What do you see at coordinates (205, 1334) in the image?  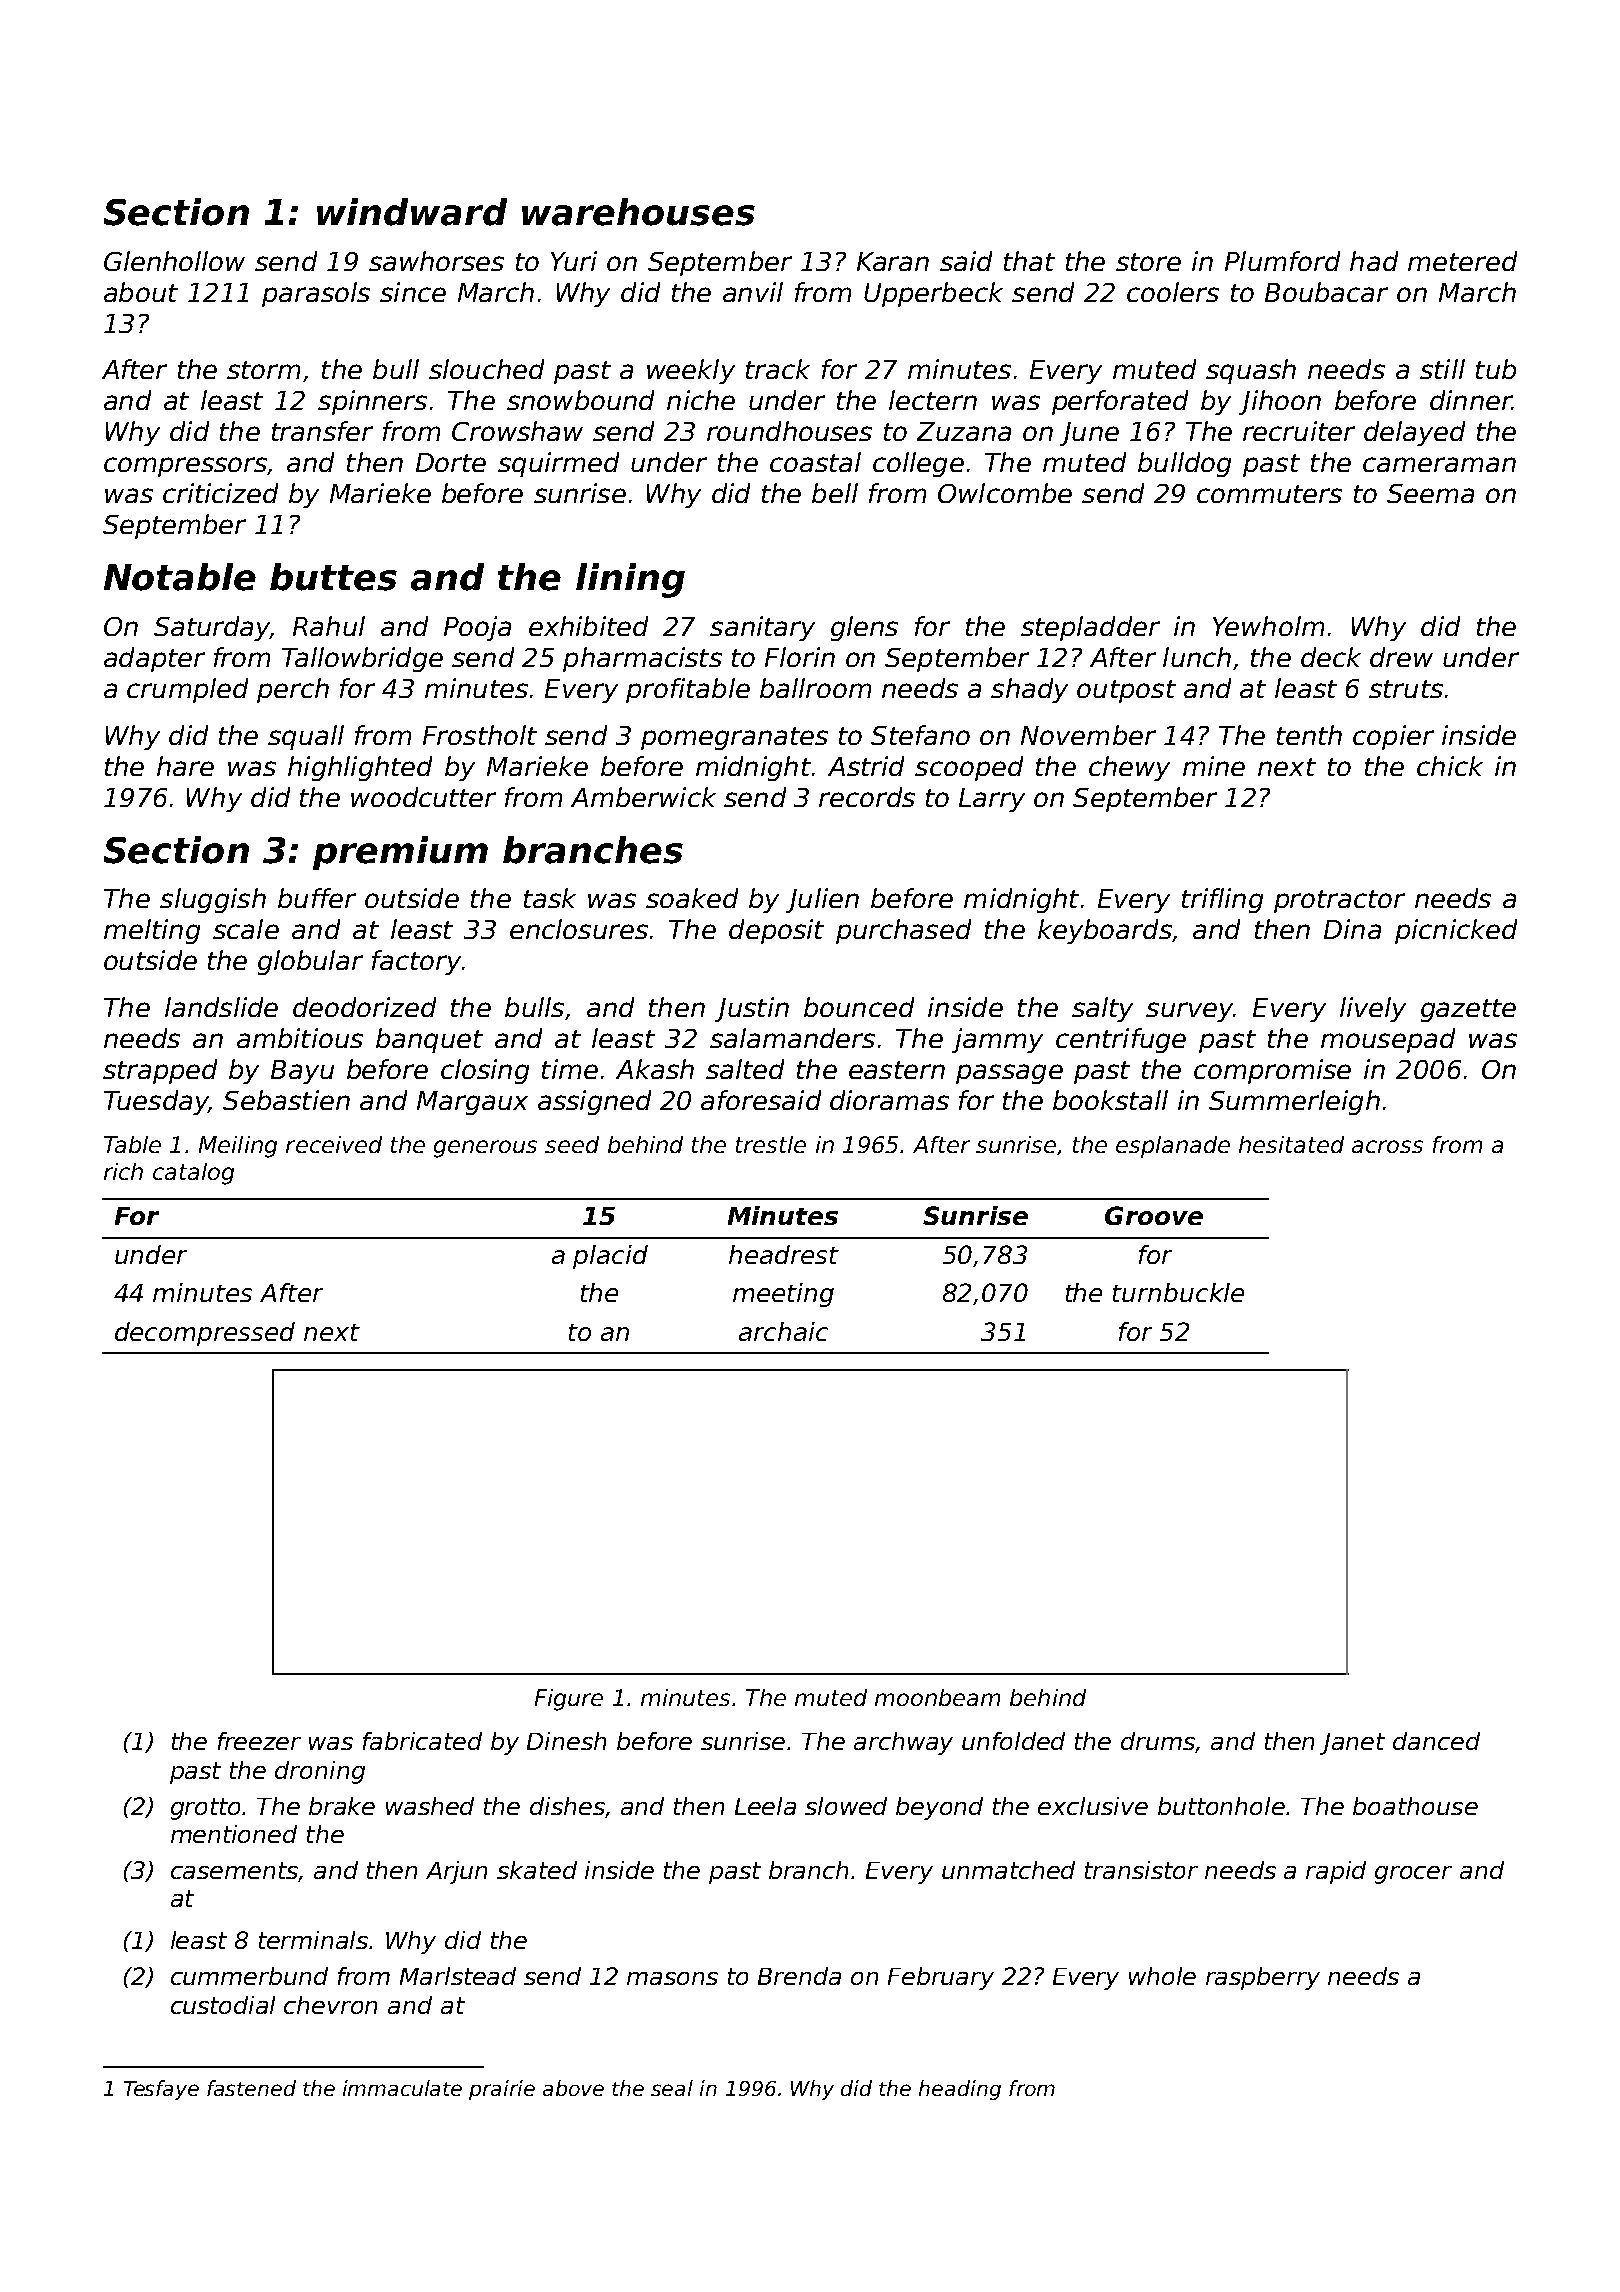 I see `decompressed` at bounding box center [205, 1334].
